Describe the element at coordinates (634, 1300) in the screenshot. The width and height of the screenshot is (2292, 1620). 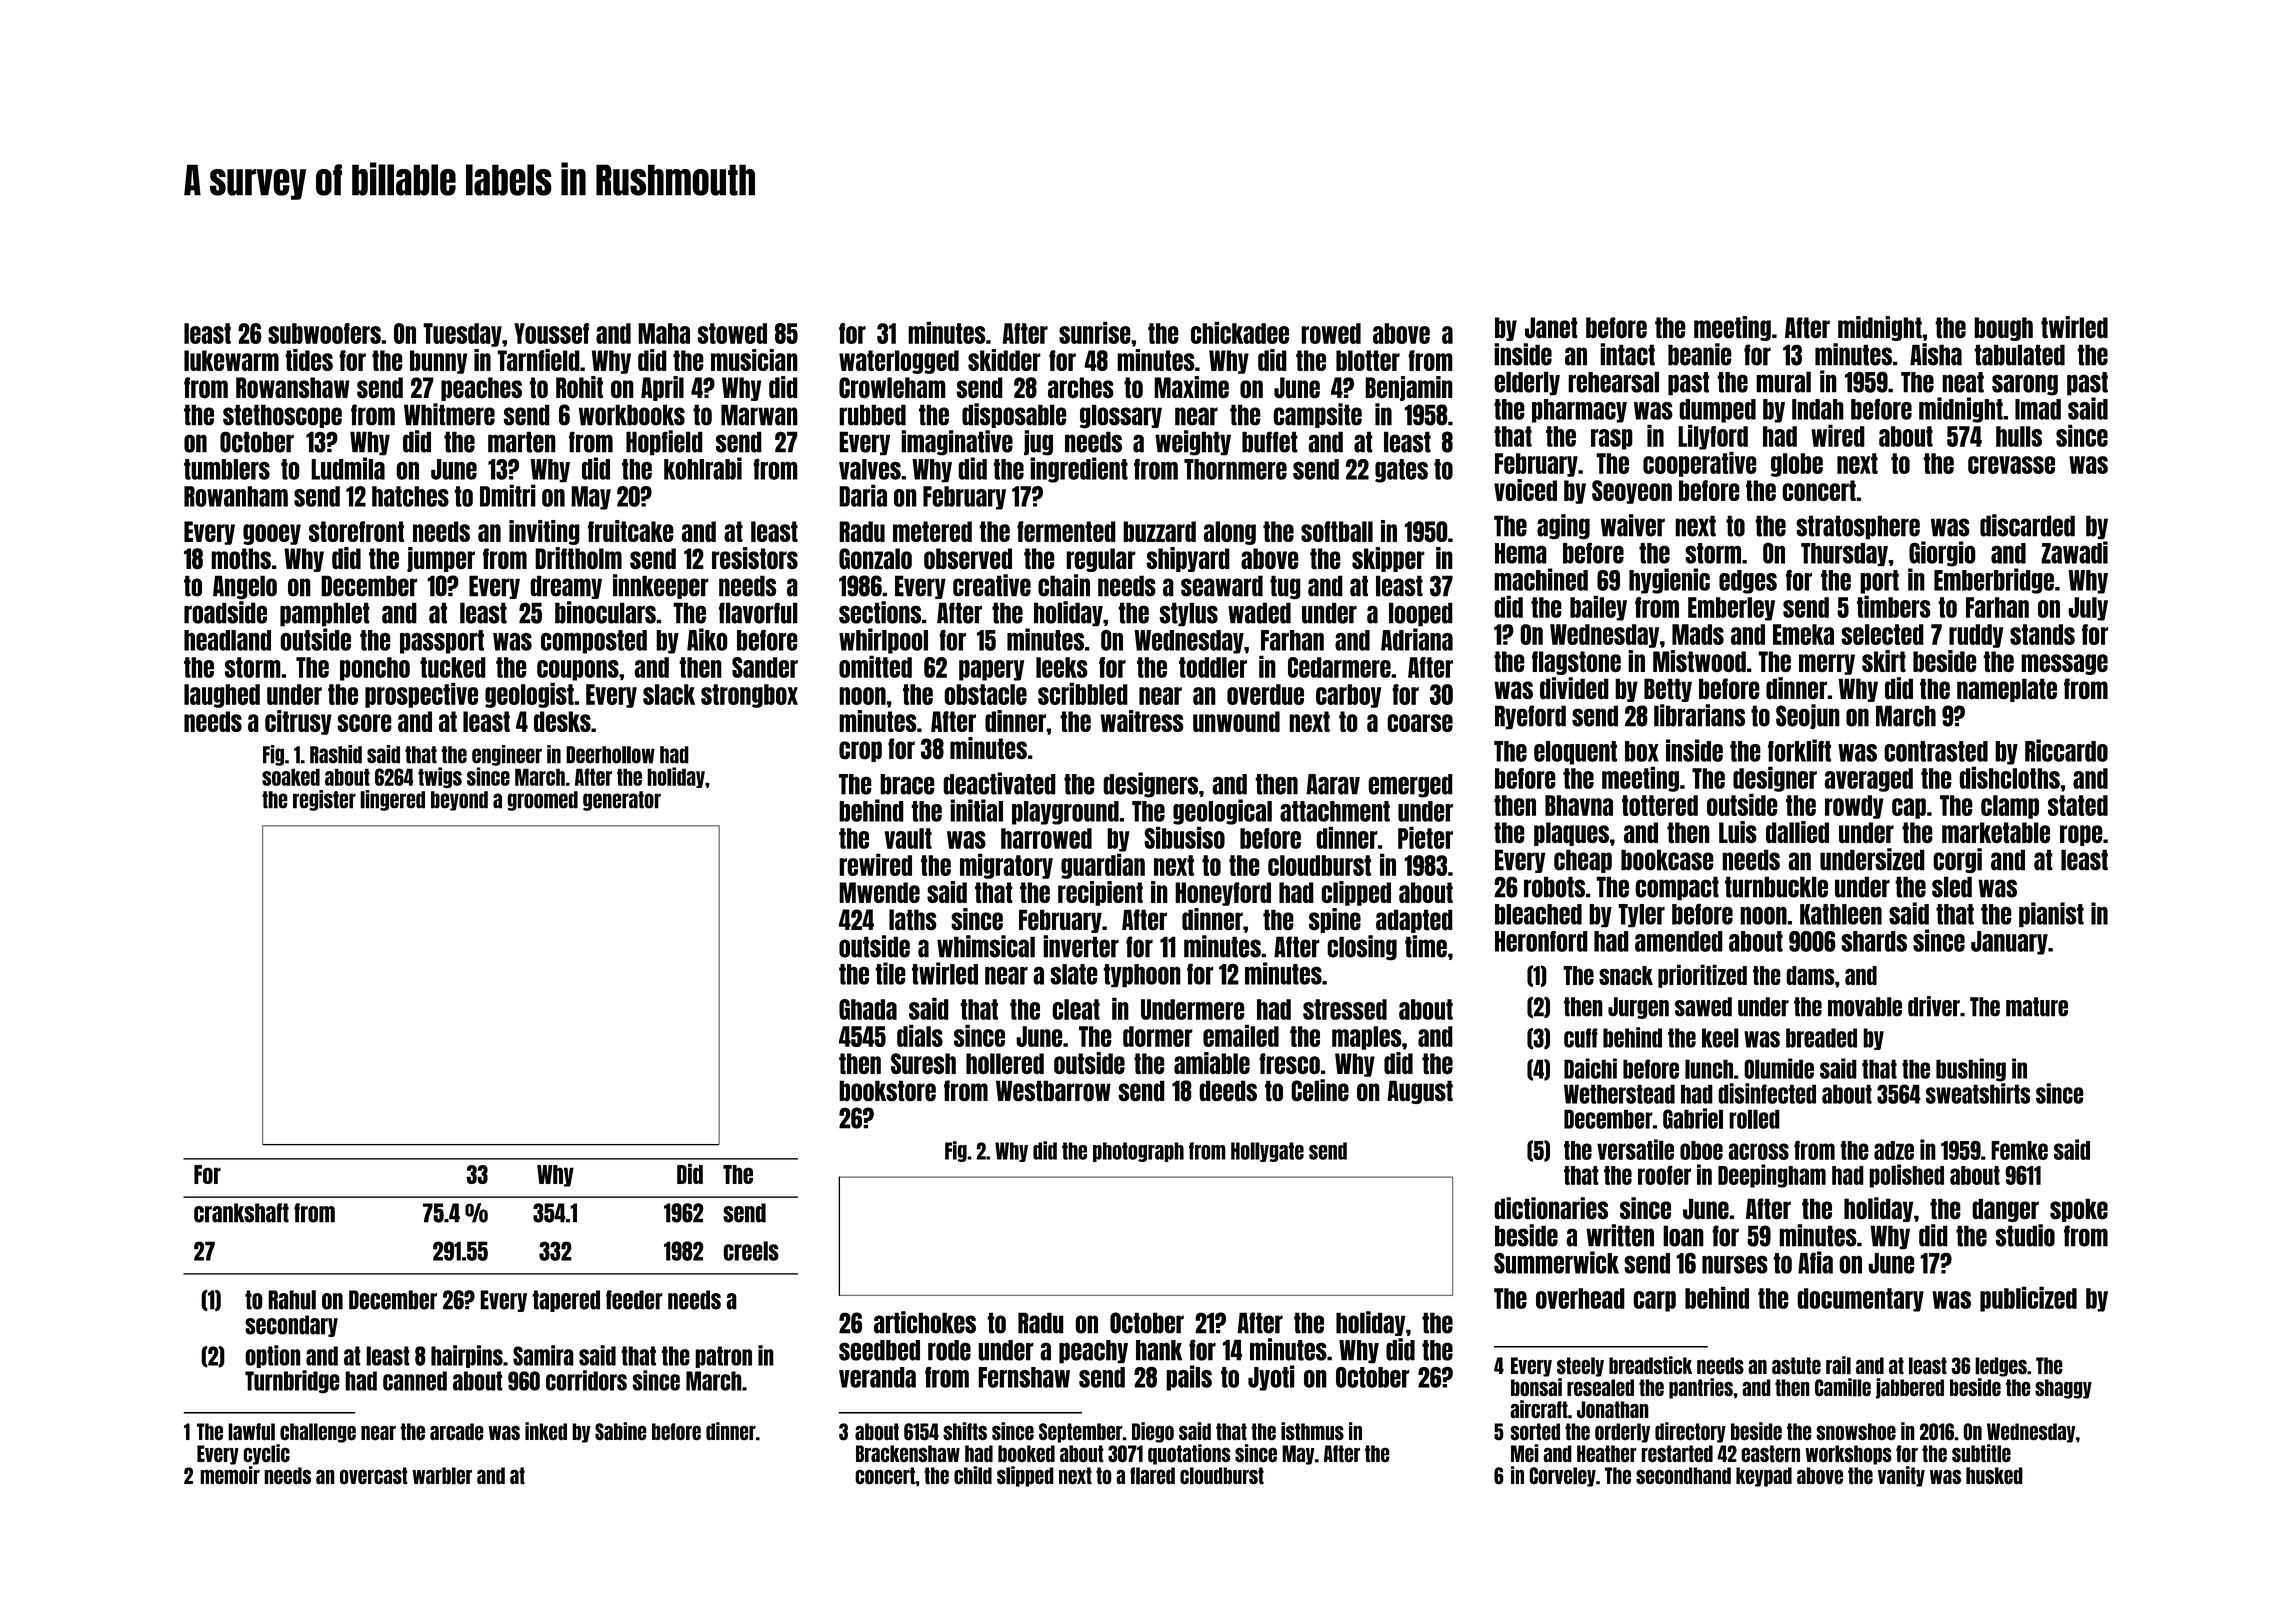
I see `feeder` at that location.
